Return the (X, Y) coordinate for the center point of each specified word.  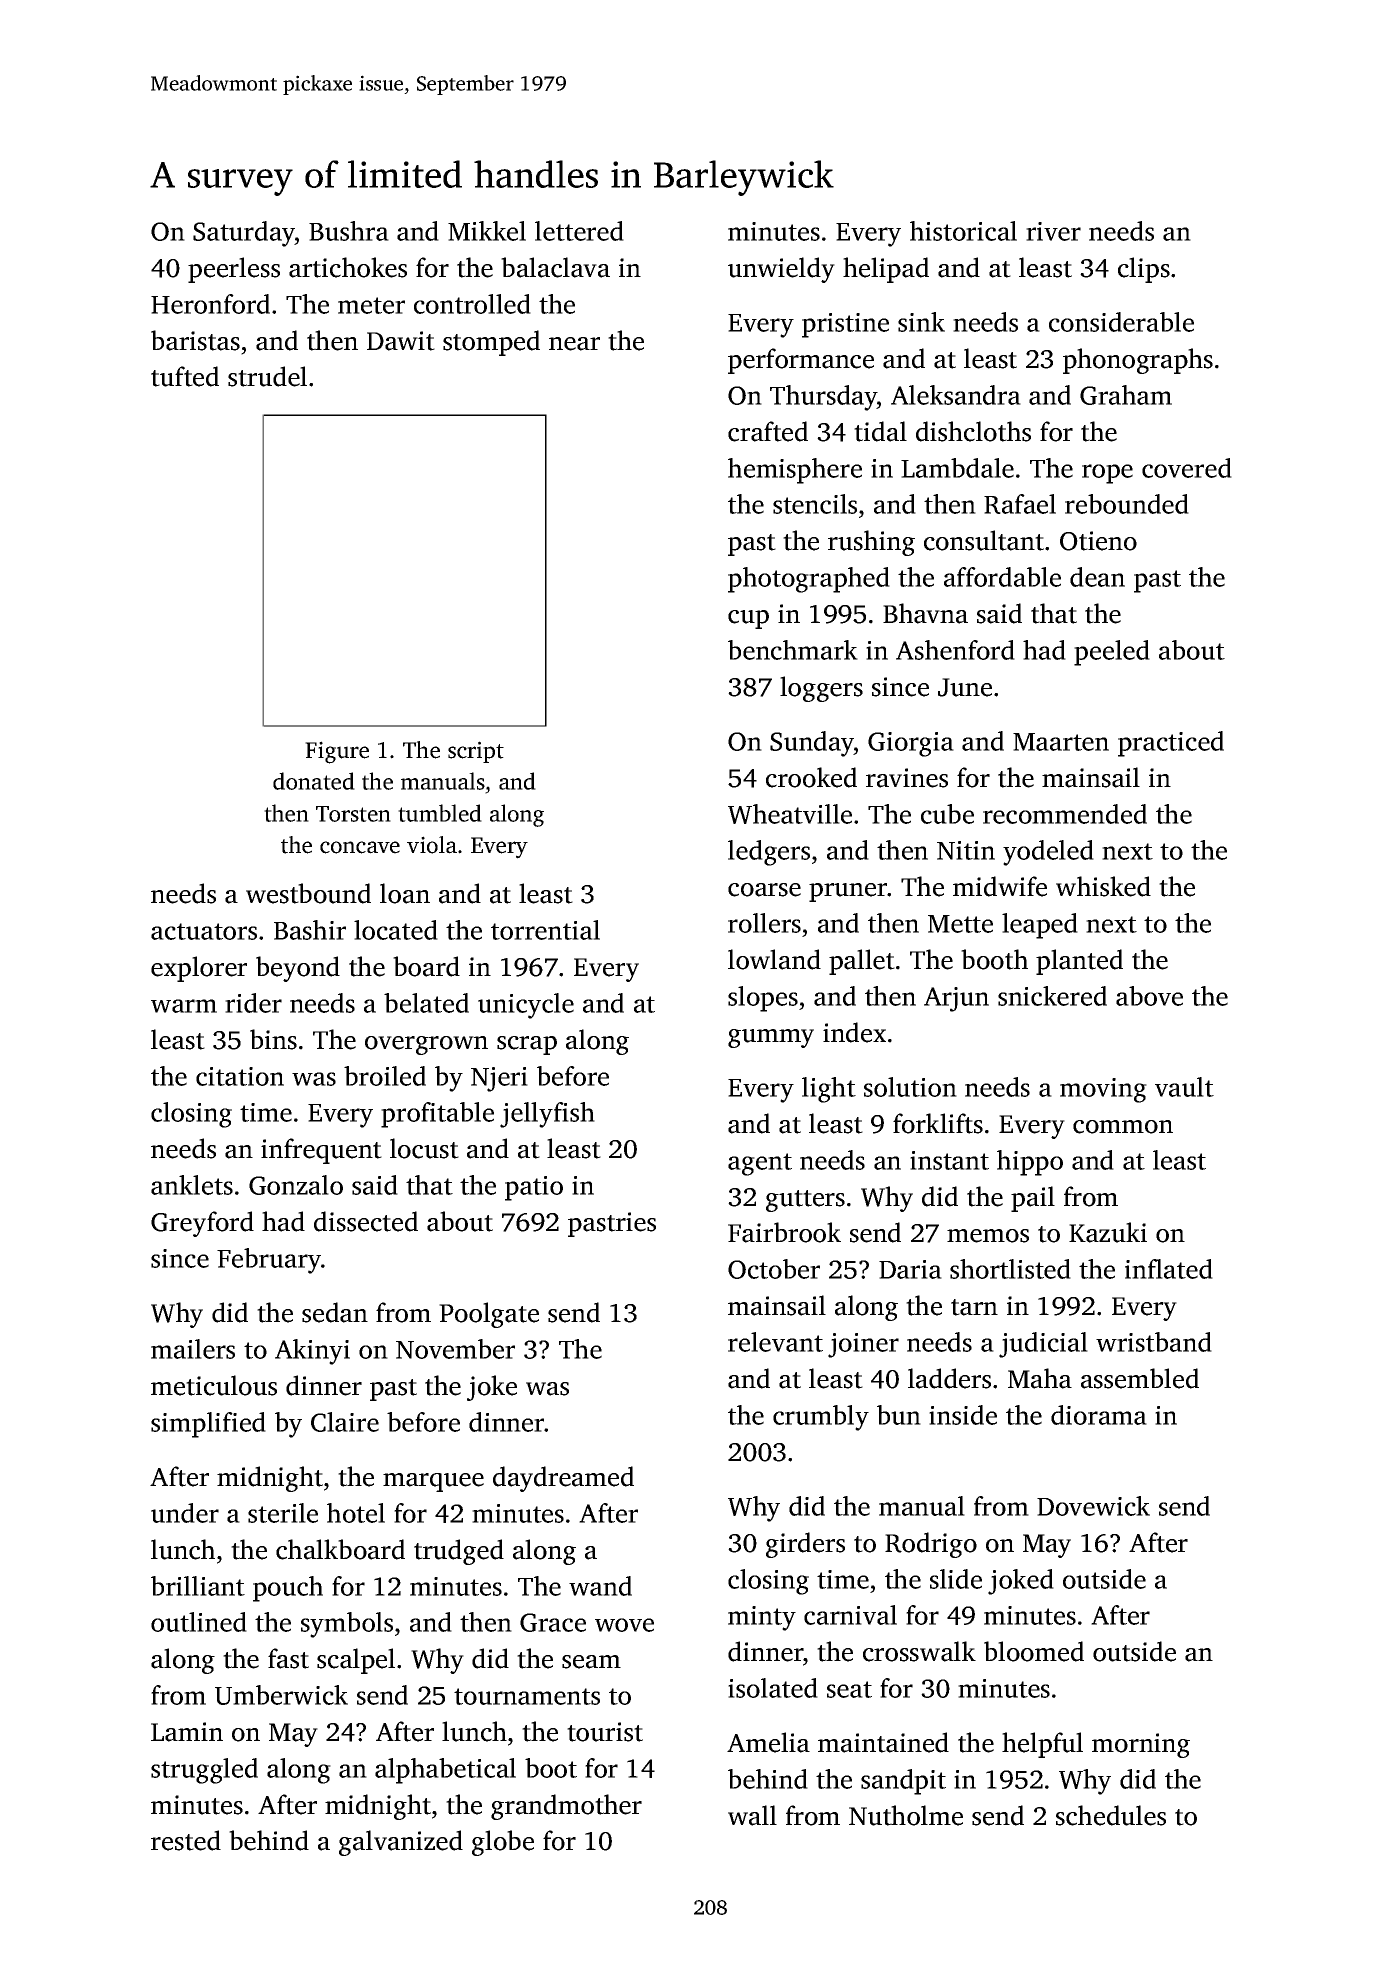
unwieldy (781, 270)
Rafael (1020, 504)
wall (752, 1815)
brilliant (198, 1586)
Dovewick (1093, 1506)
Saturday (244, 234)
